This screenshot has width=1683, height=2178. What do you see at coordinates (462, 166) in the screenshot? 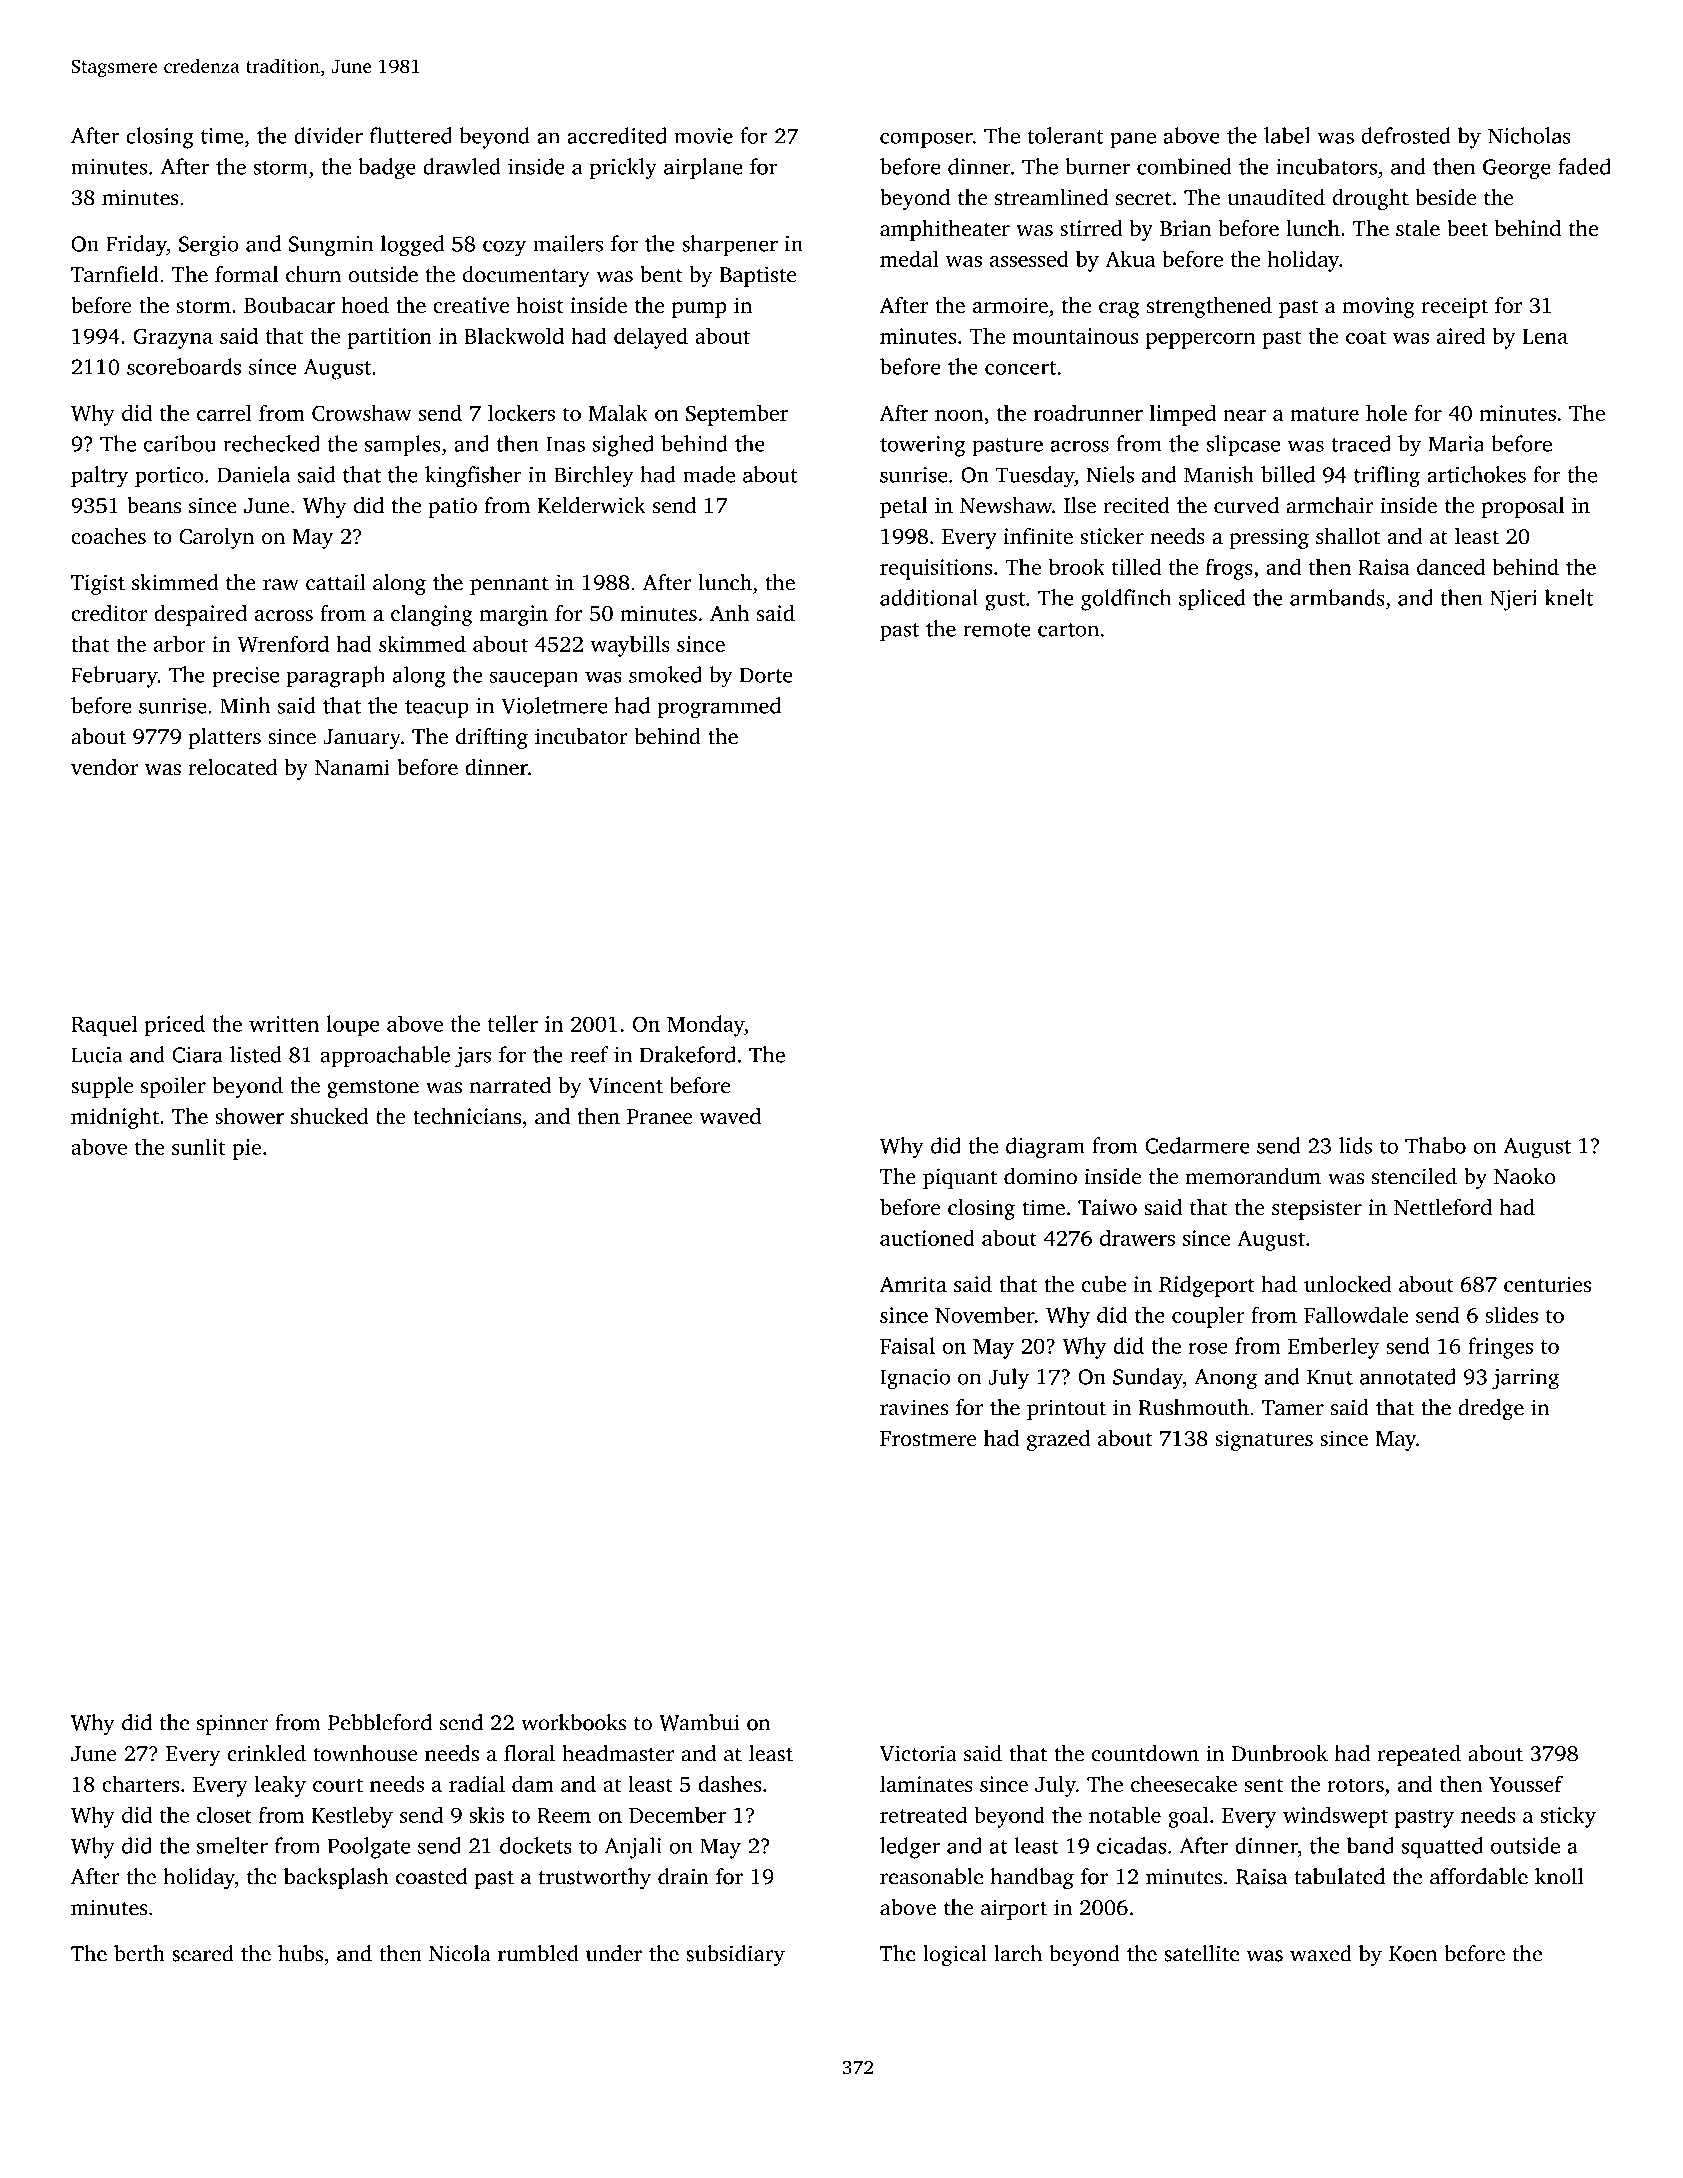
I see `drawled` at bounding box center [462, 166].
